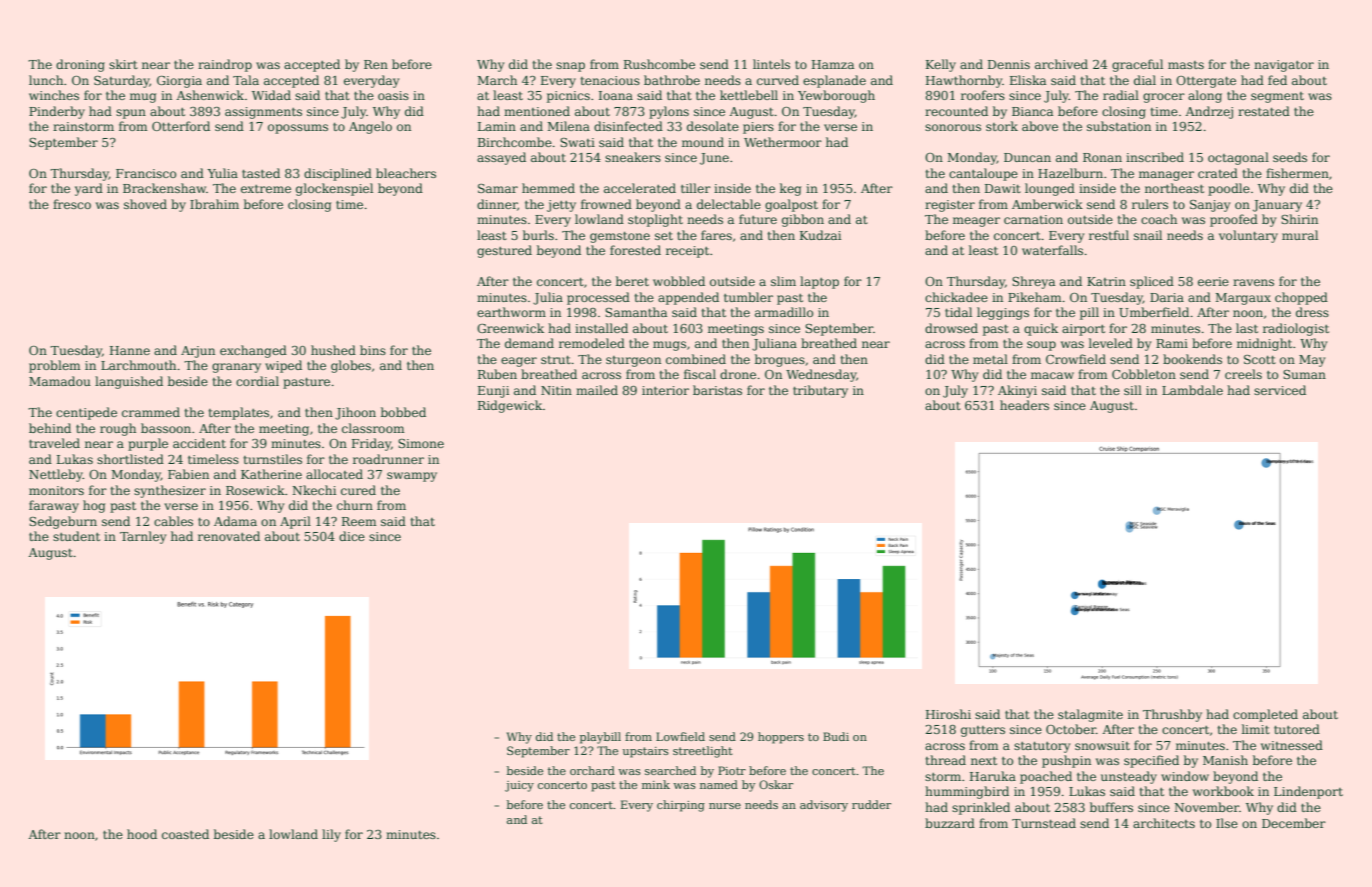 The width and height of the document is (1372, 887). Describe the element at coordinates (820, 391) in the document. I see `tributary` at that location.
